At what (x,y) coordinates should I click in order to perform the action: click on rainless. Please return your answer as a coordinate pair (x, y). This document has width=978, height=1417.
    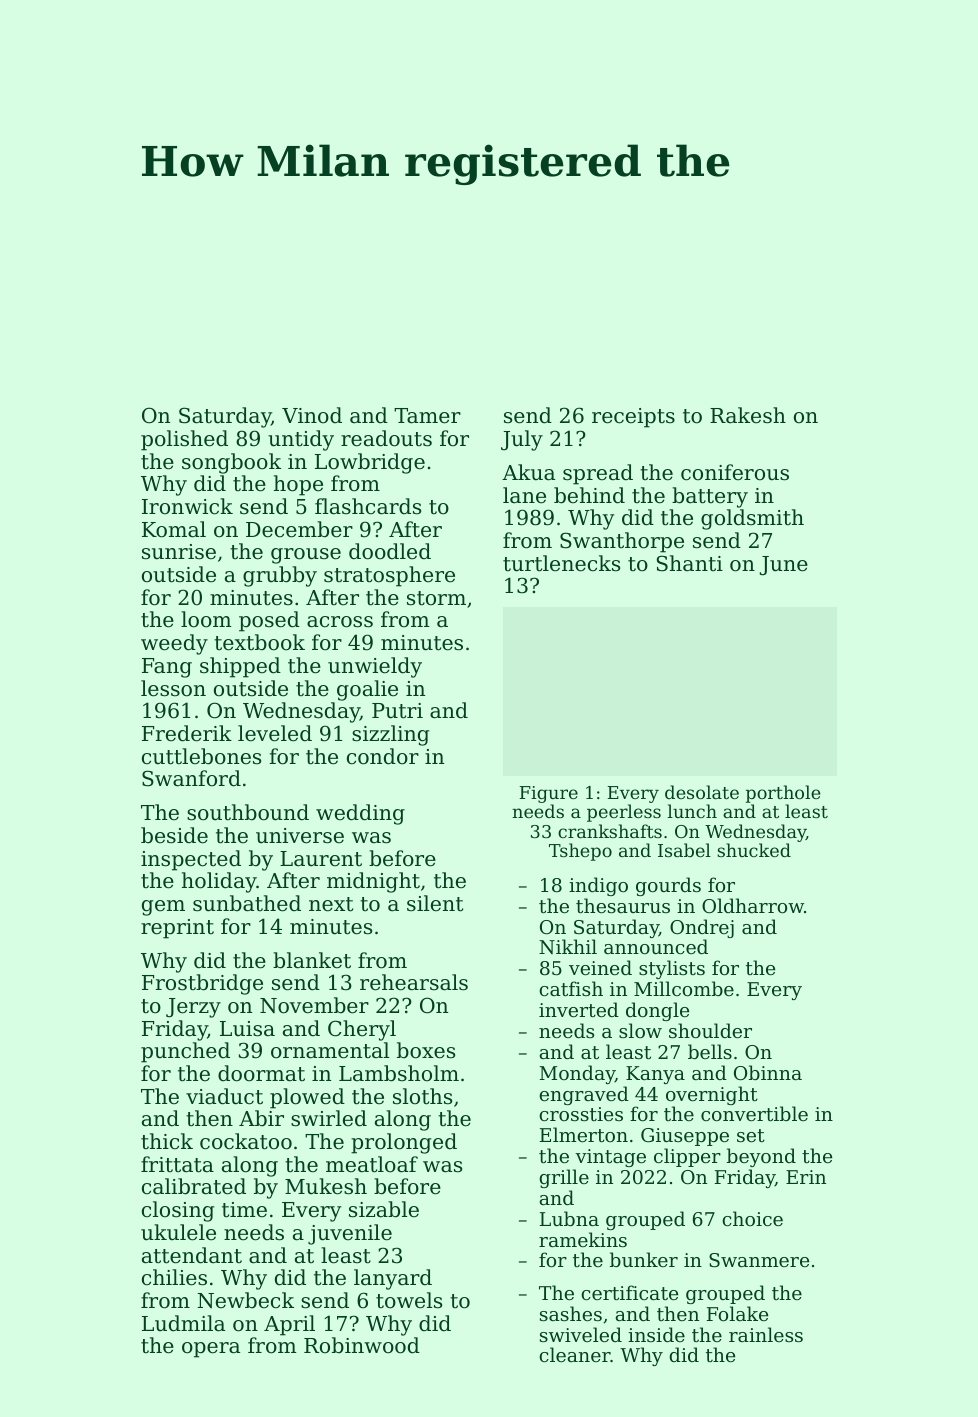
    Looking at the image, I should click on (766, 1334).
